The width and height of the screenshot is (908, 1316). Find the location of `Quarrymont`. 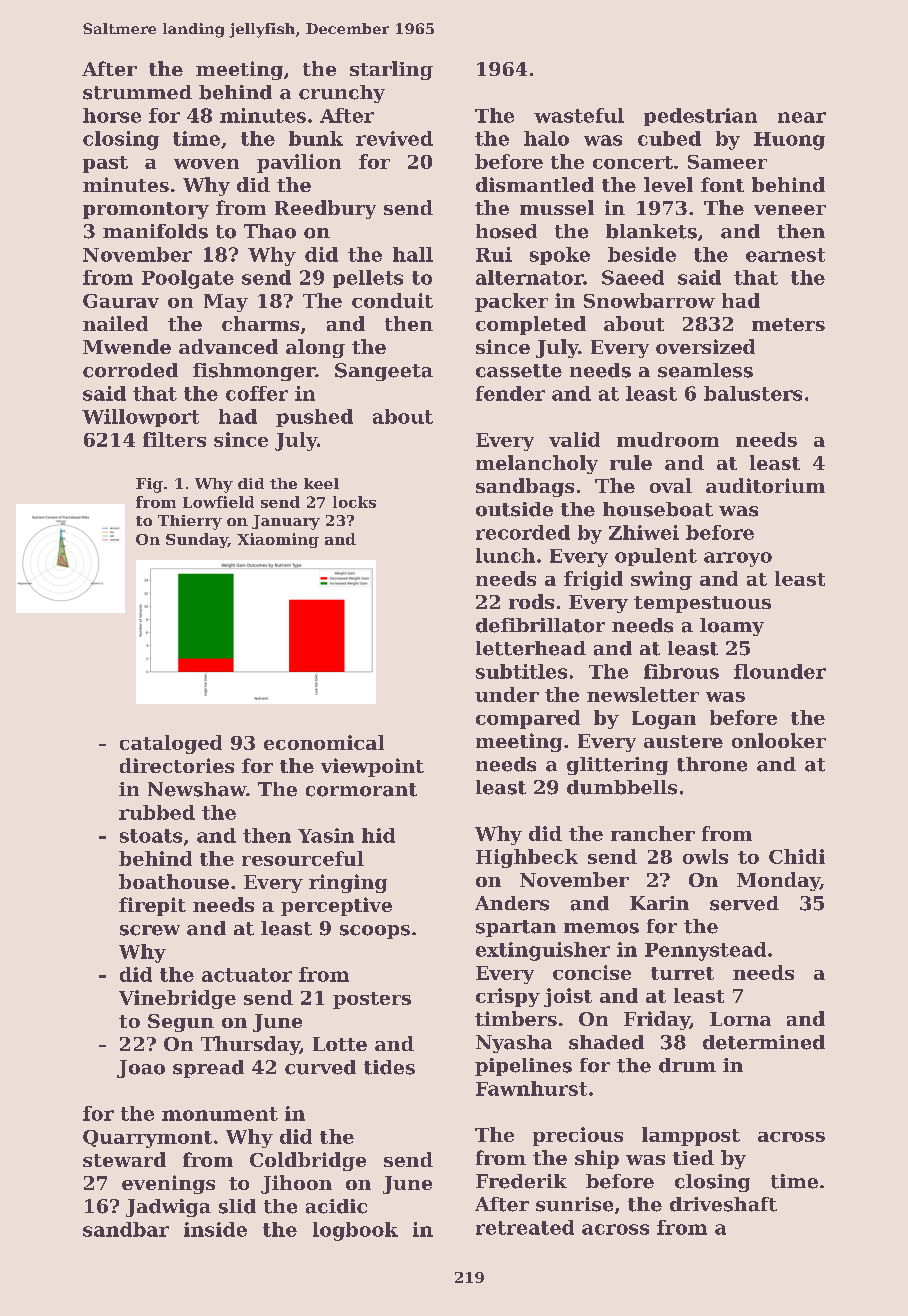

Quarrymont is located at coordinates (147, 1139).
